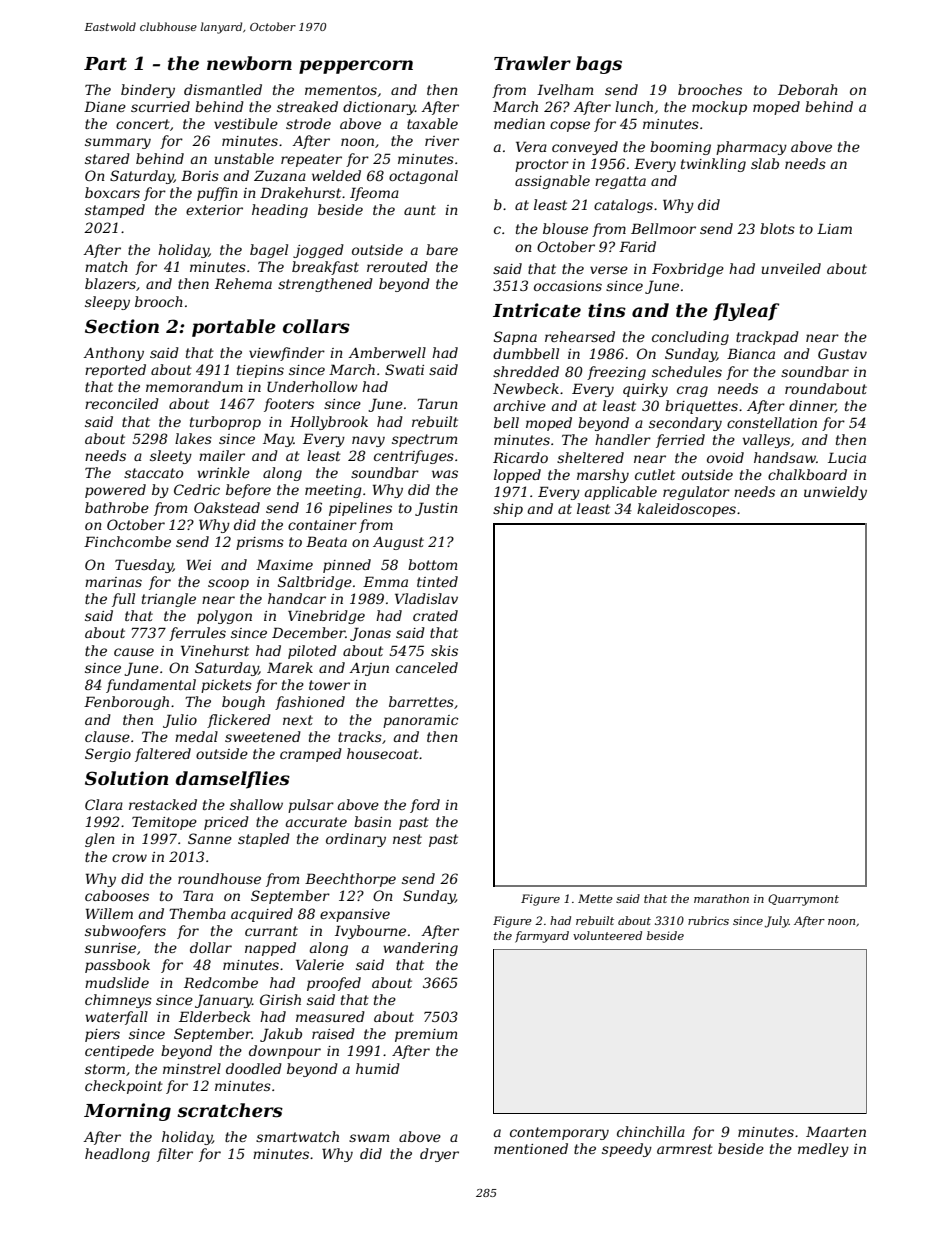 This screenshot has height=1233, width=952. Describe the element at coordinates (531, 1148) in the screenshot. I see `mentioned` at that location.
